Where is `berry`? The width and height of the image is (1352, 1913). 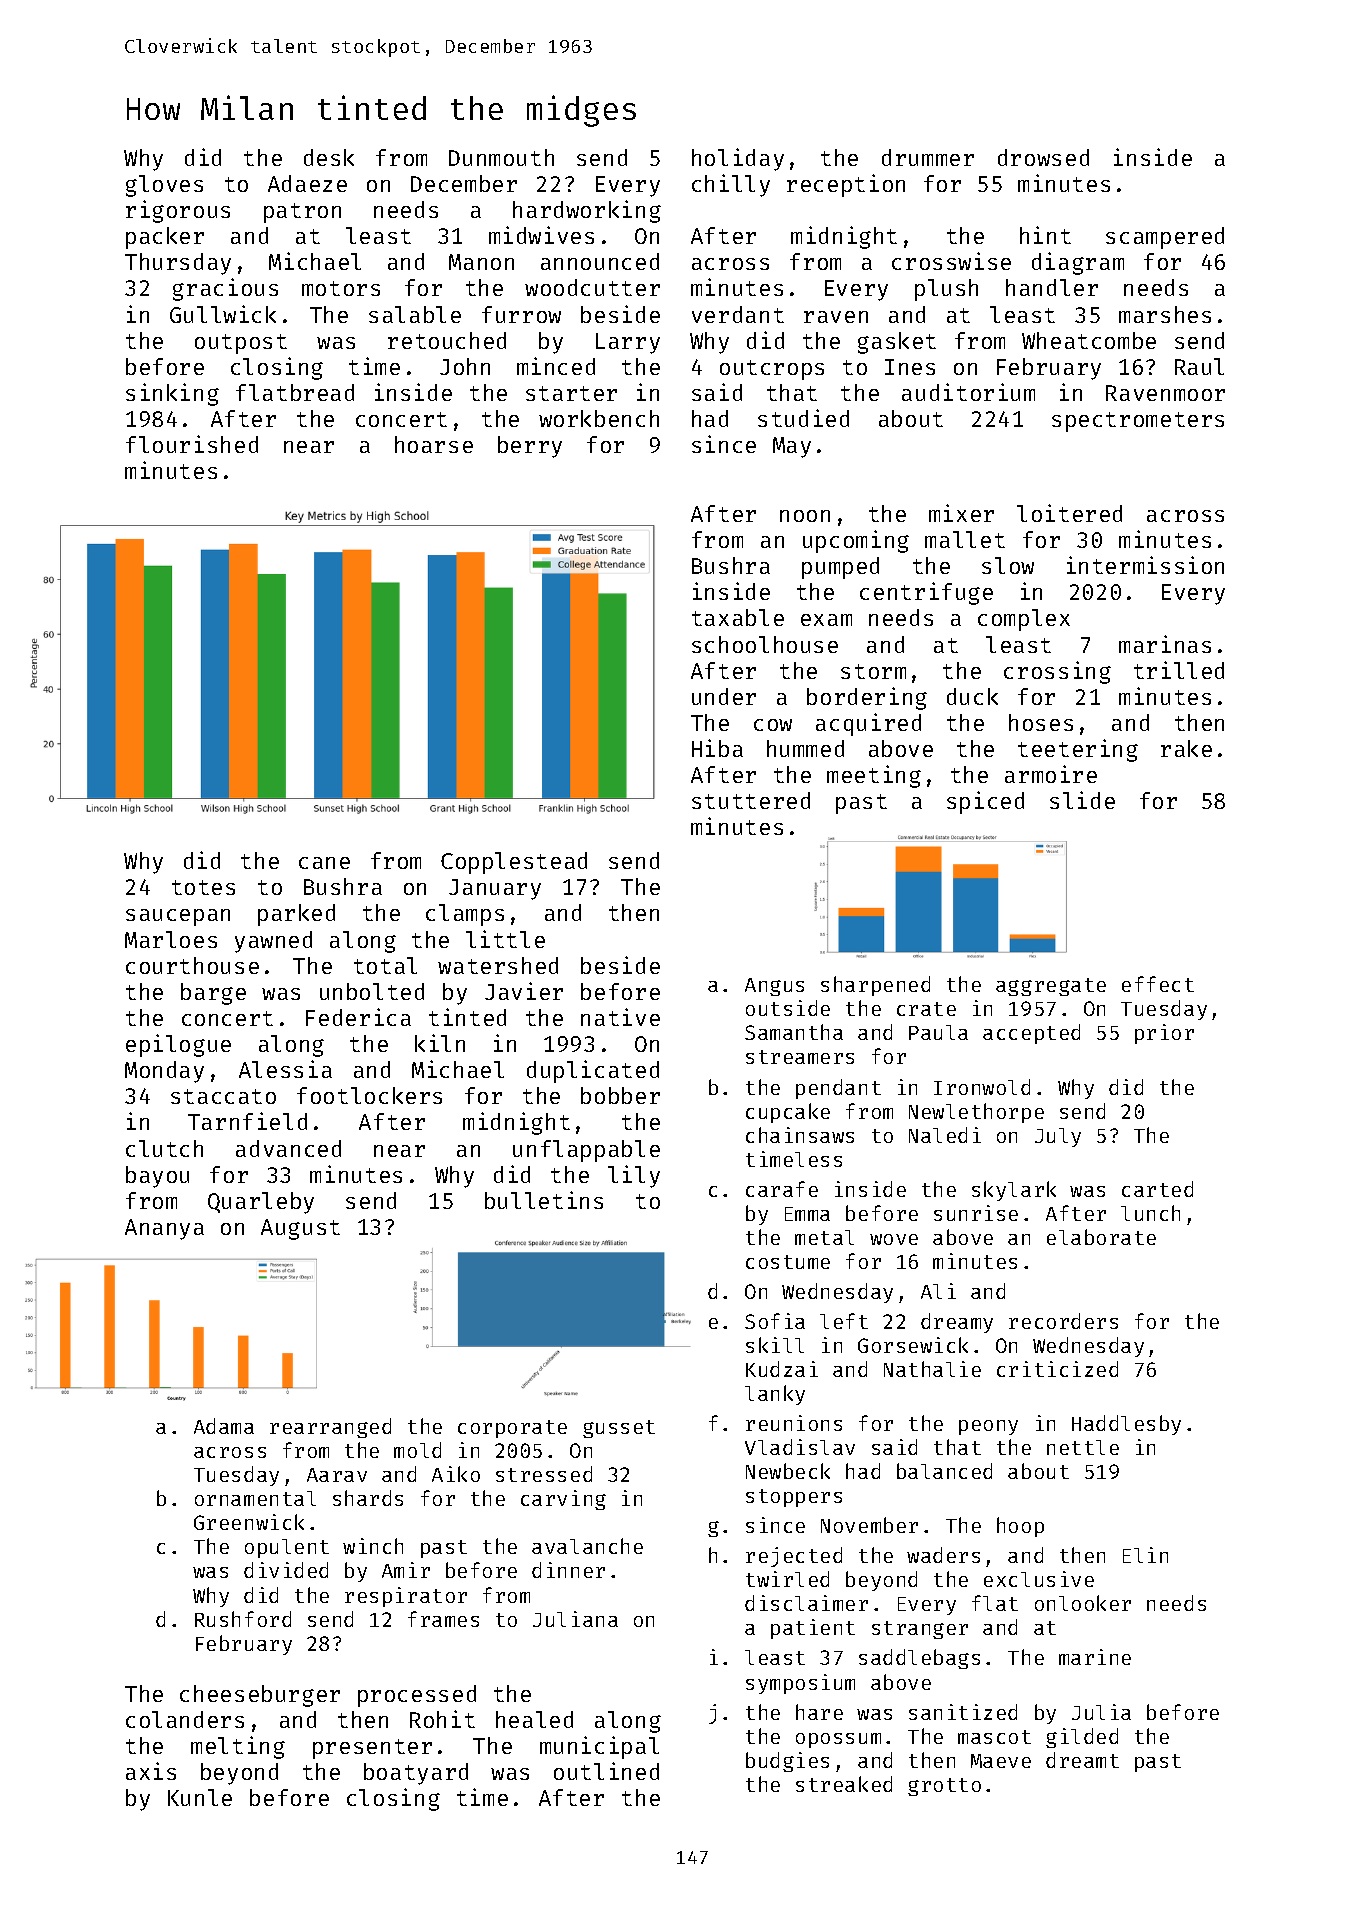
berry is located at coordinates (530, 447).
